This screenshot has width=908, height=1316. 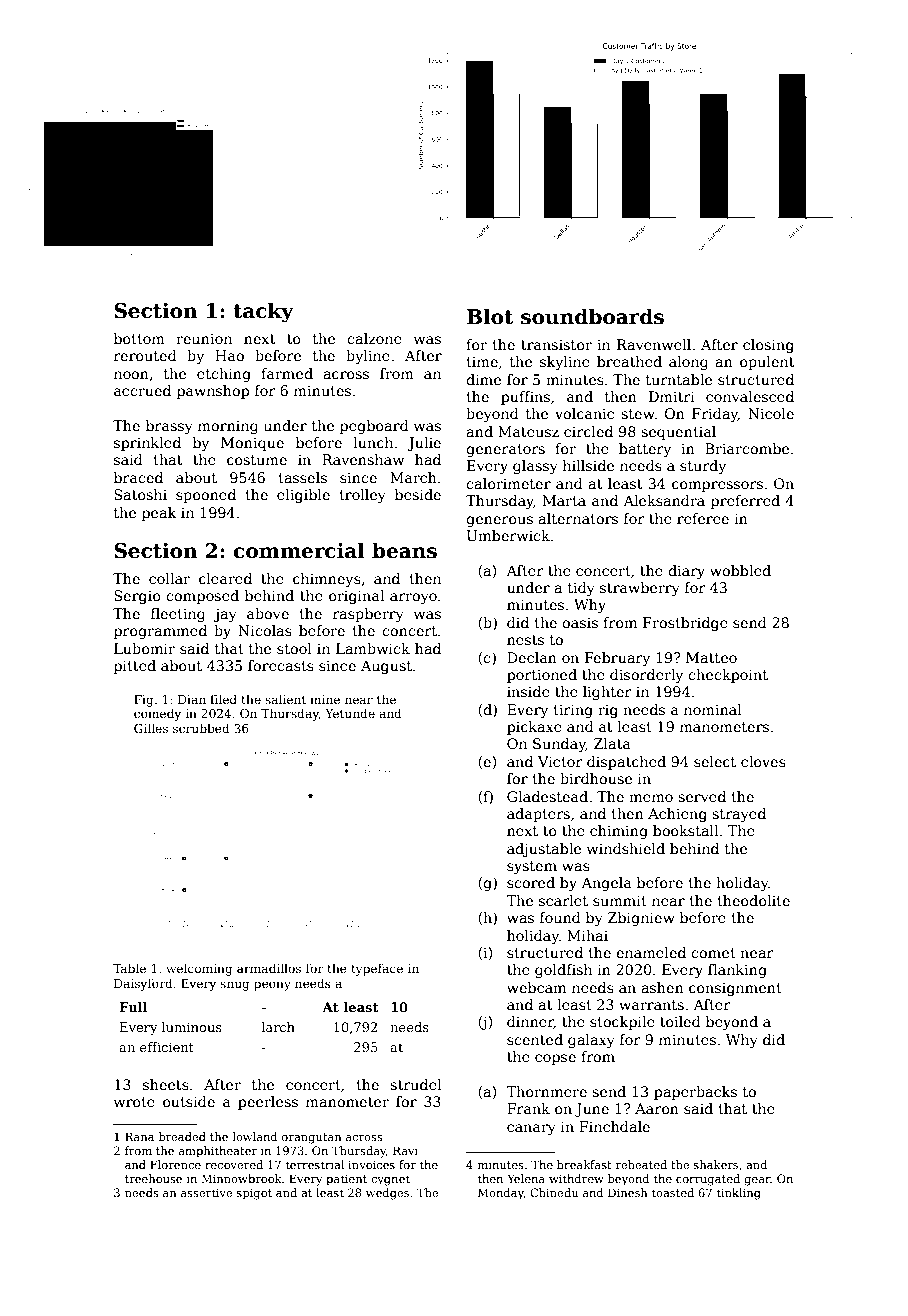 I want to click on scrubbed, so click(x=201, y=728).
